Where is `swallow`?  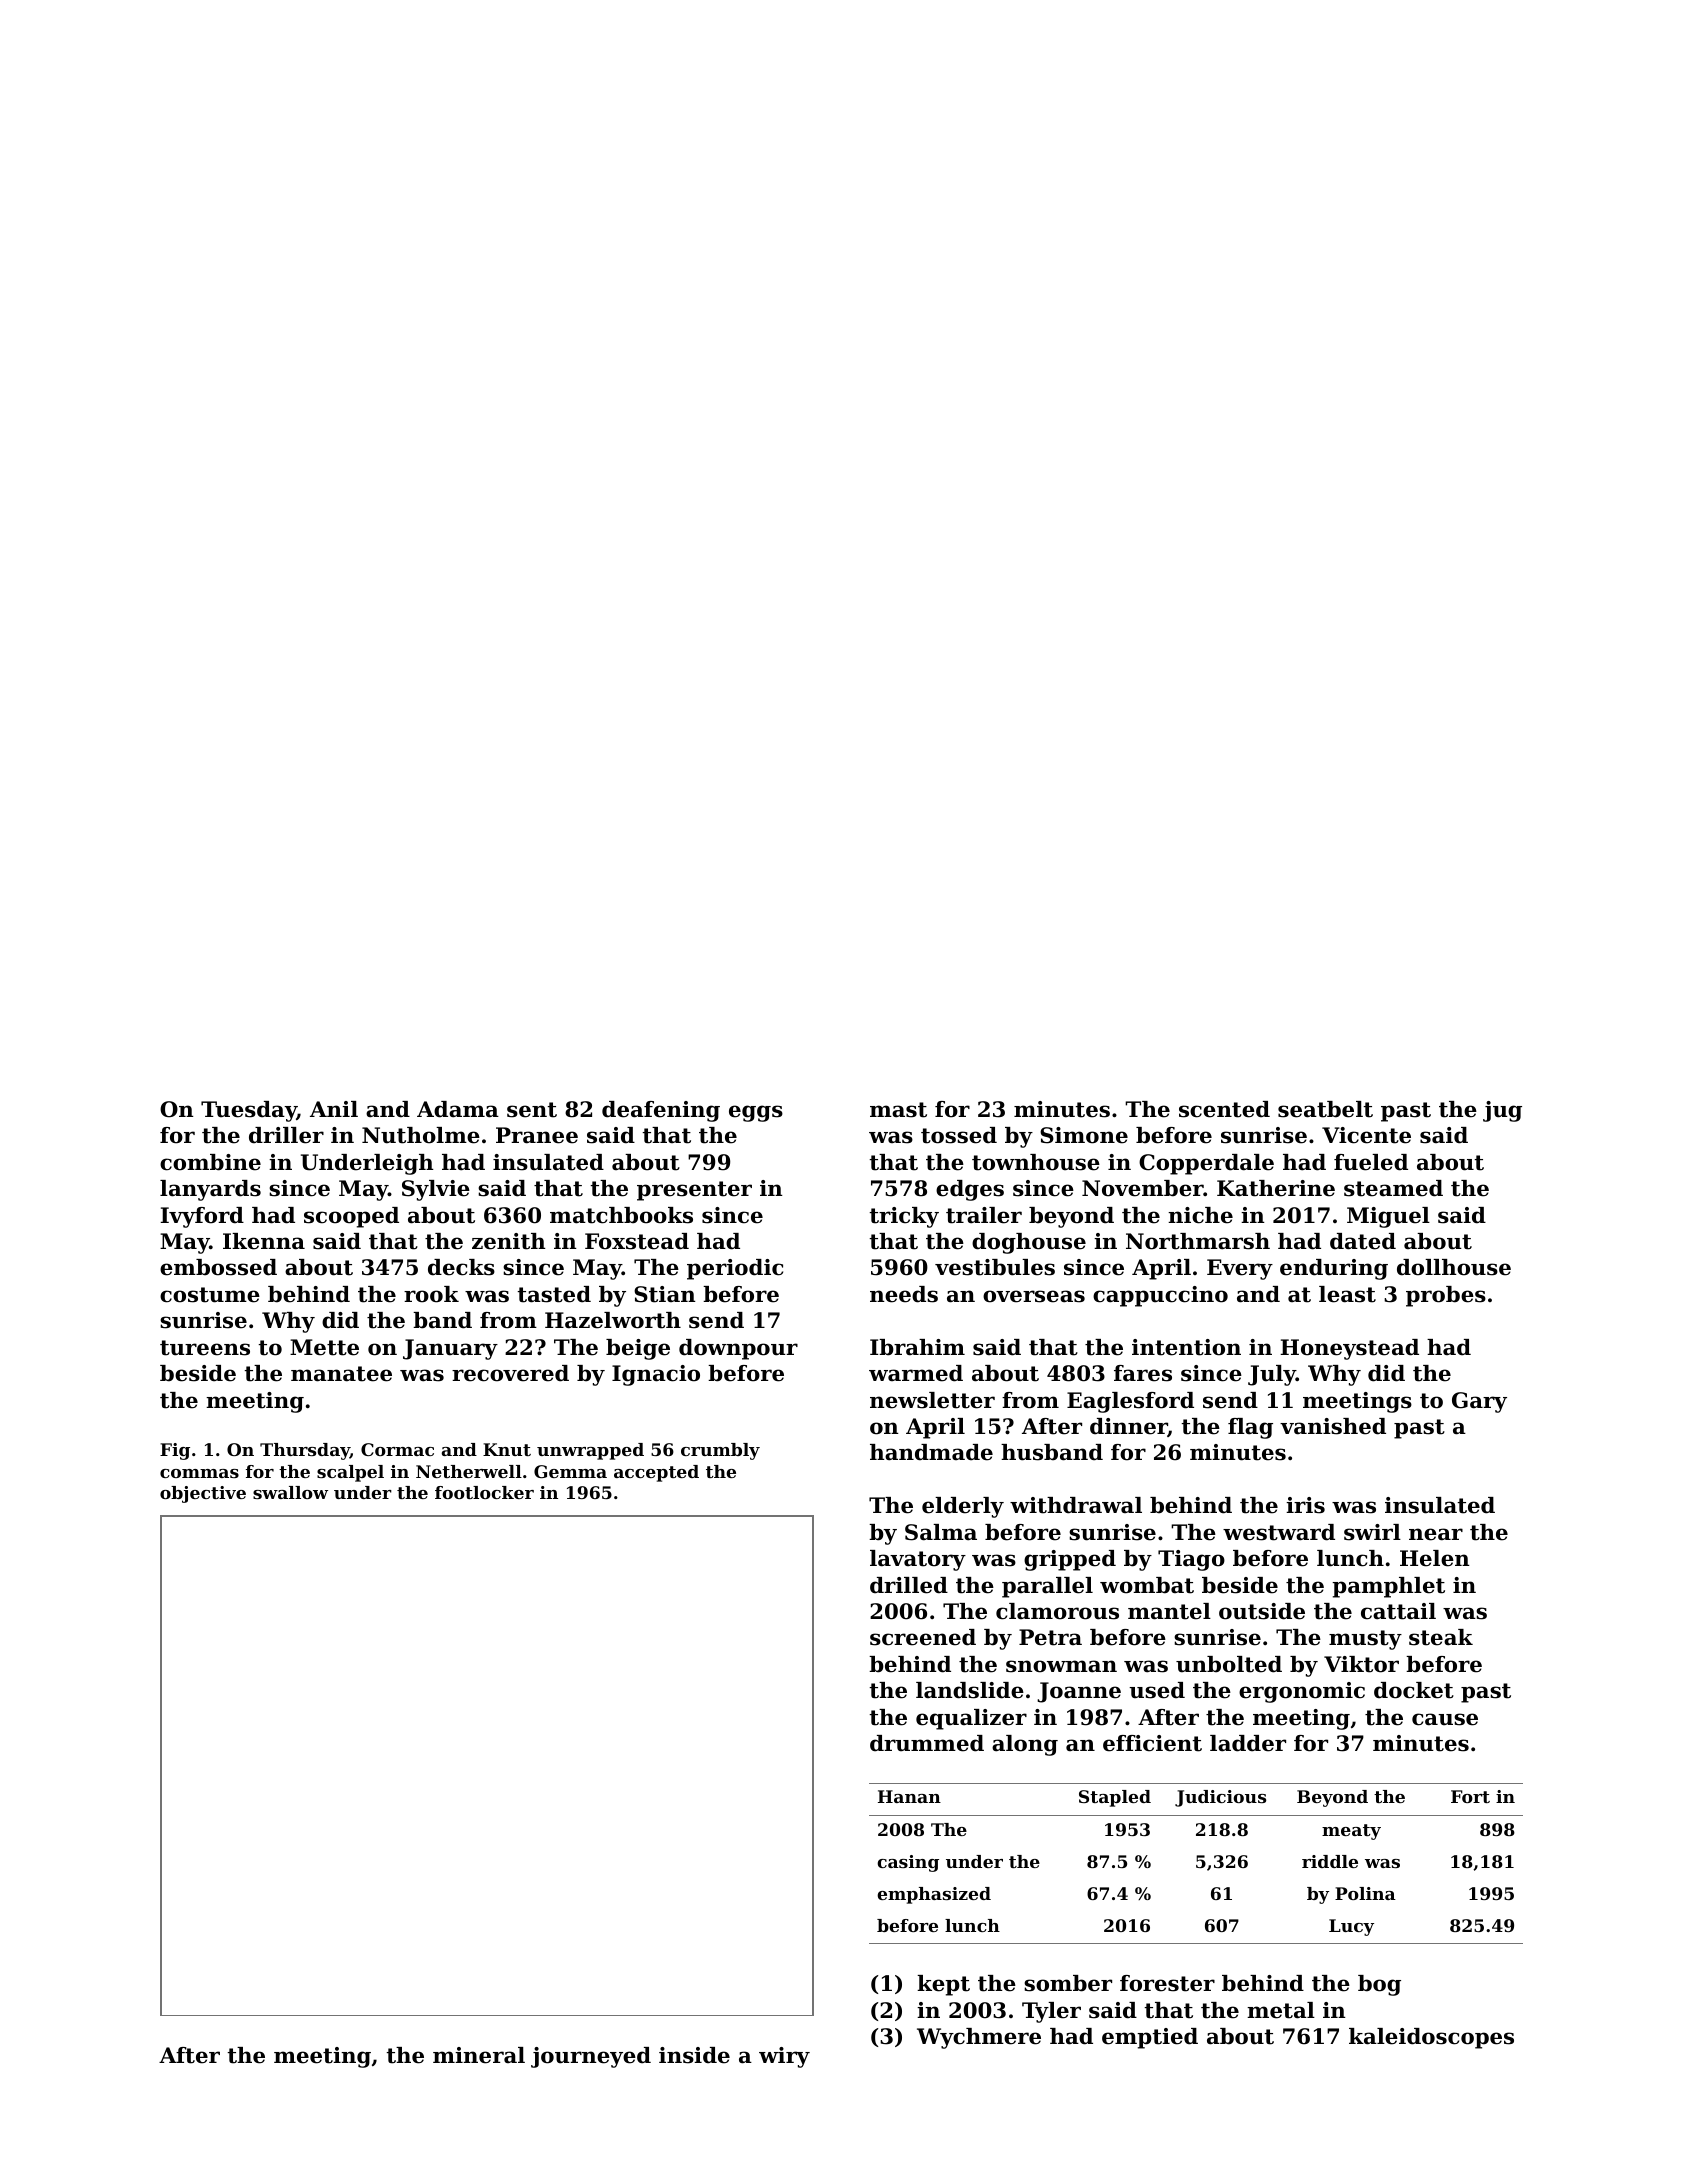 swallow is located at coordinates (290, 1492).
